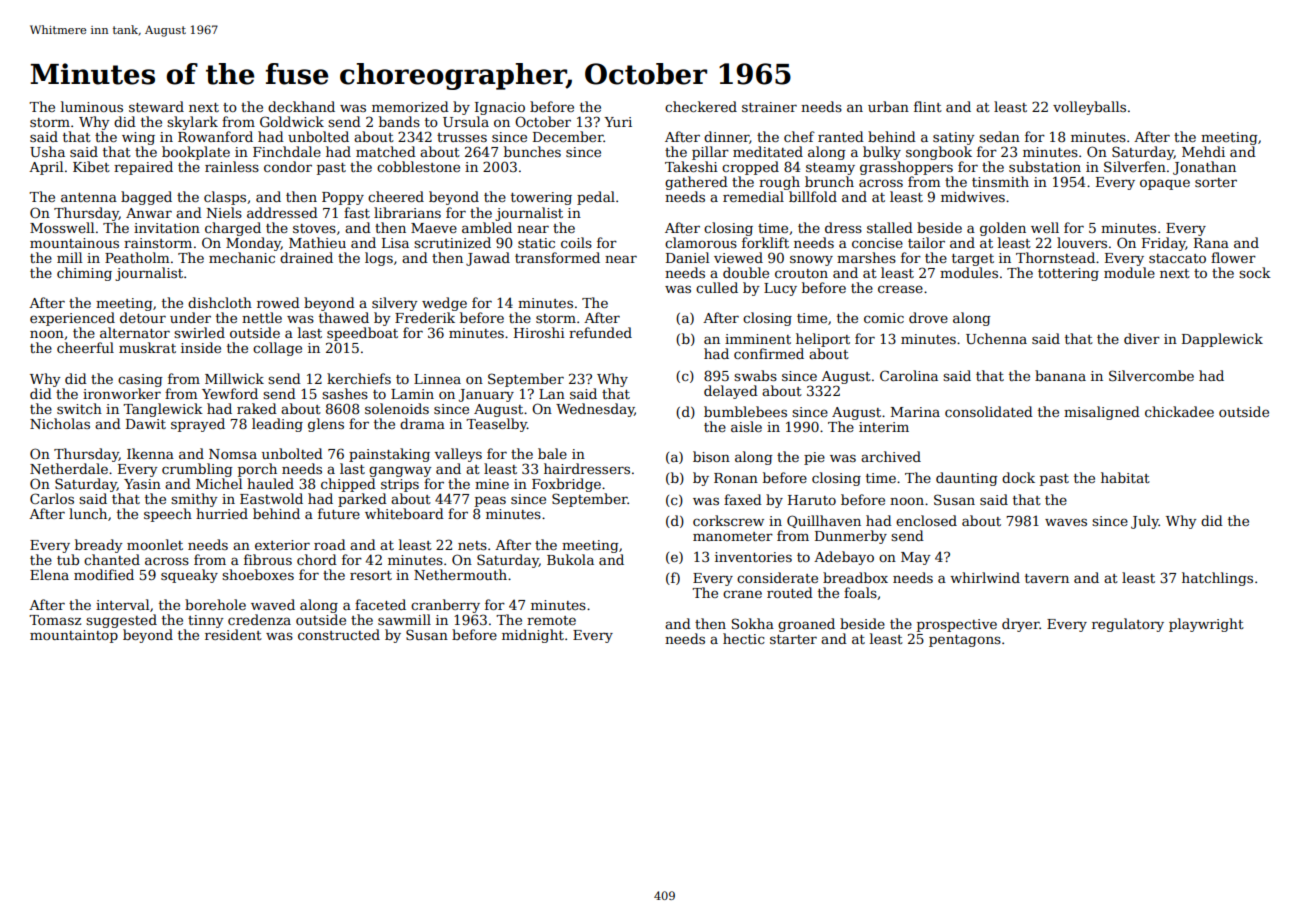 The width and height of the page is (1308, 924). I want to click on tinsmith, so click(1000, 181).
